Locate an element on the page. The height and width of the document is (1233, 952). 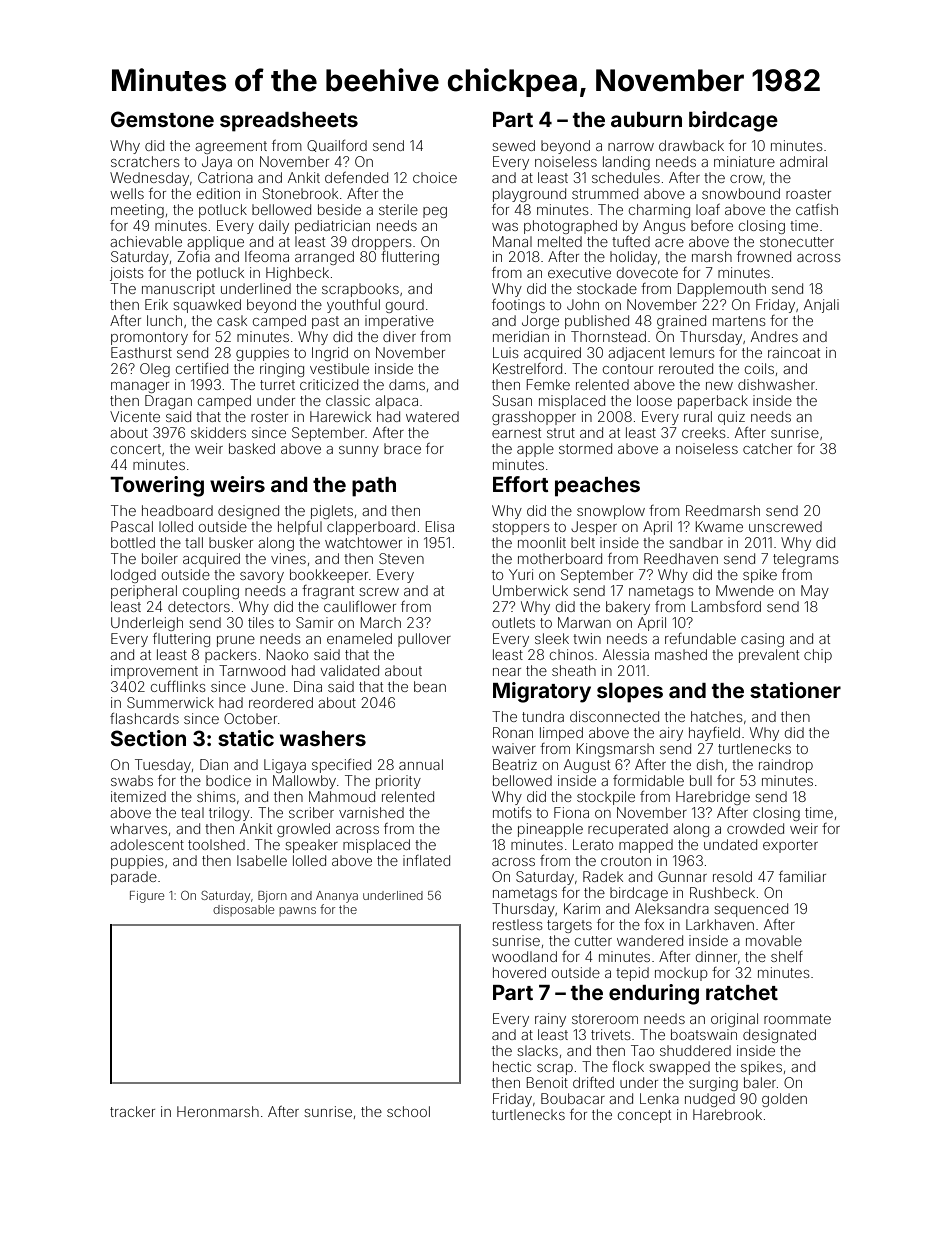
Beatriz is located at coordinates (515, 764).
